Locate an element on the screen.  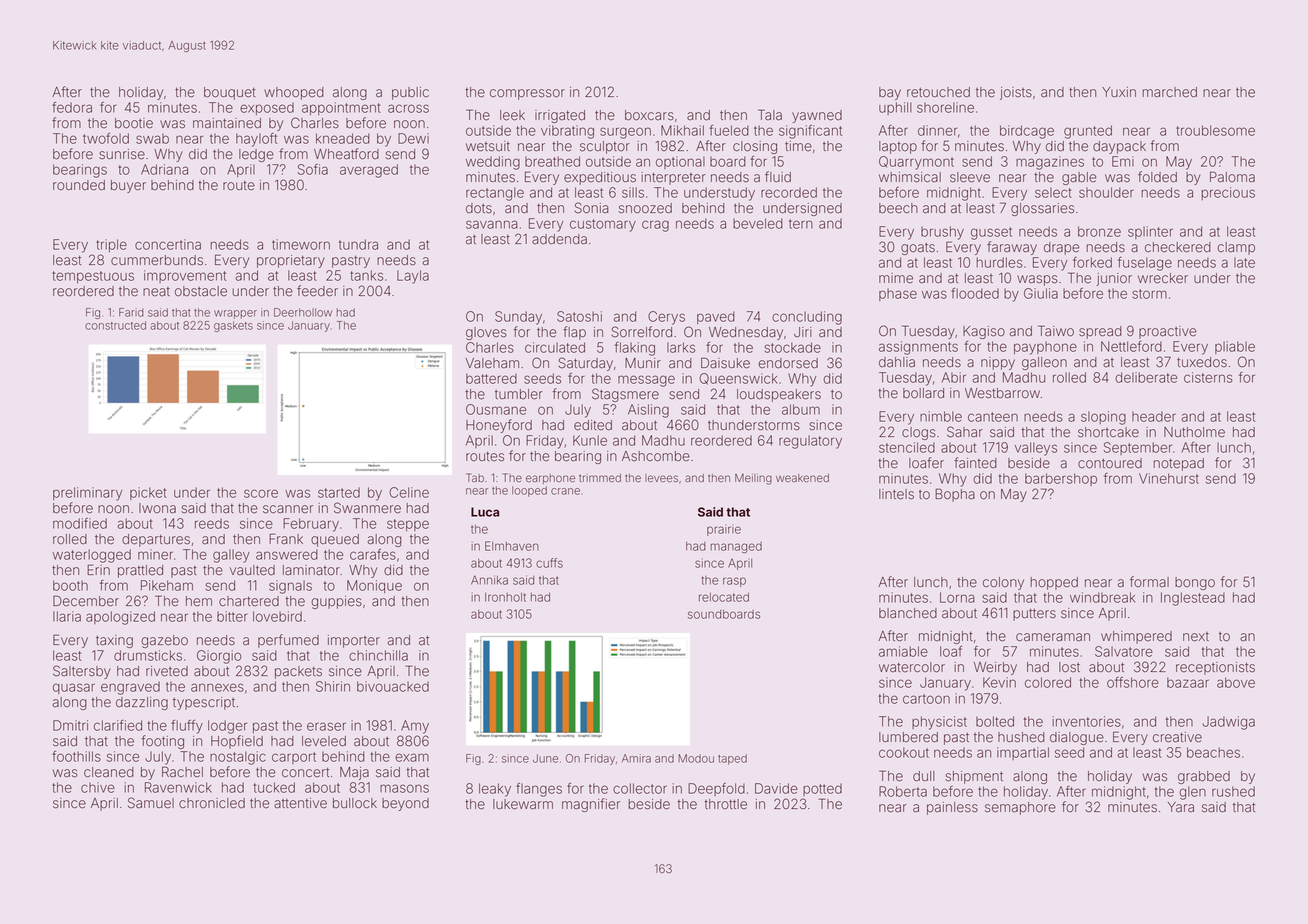
yawned is located at coordinates (817, 116).
